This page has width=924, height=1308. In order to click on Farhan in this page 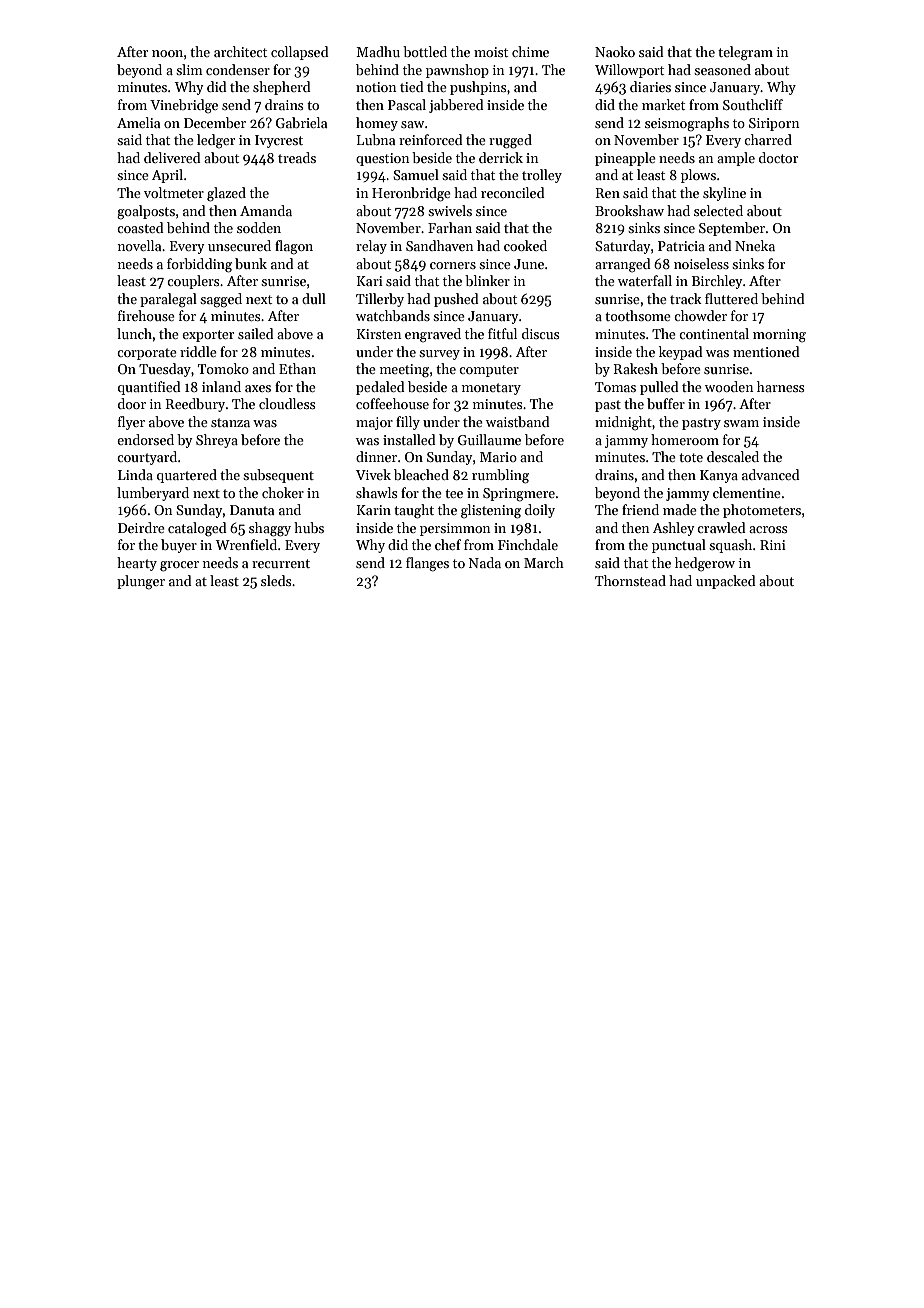, I will do `click(450, 227)`.
